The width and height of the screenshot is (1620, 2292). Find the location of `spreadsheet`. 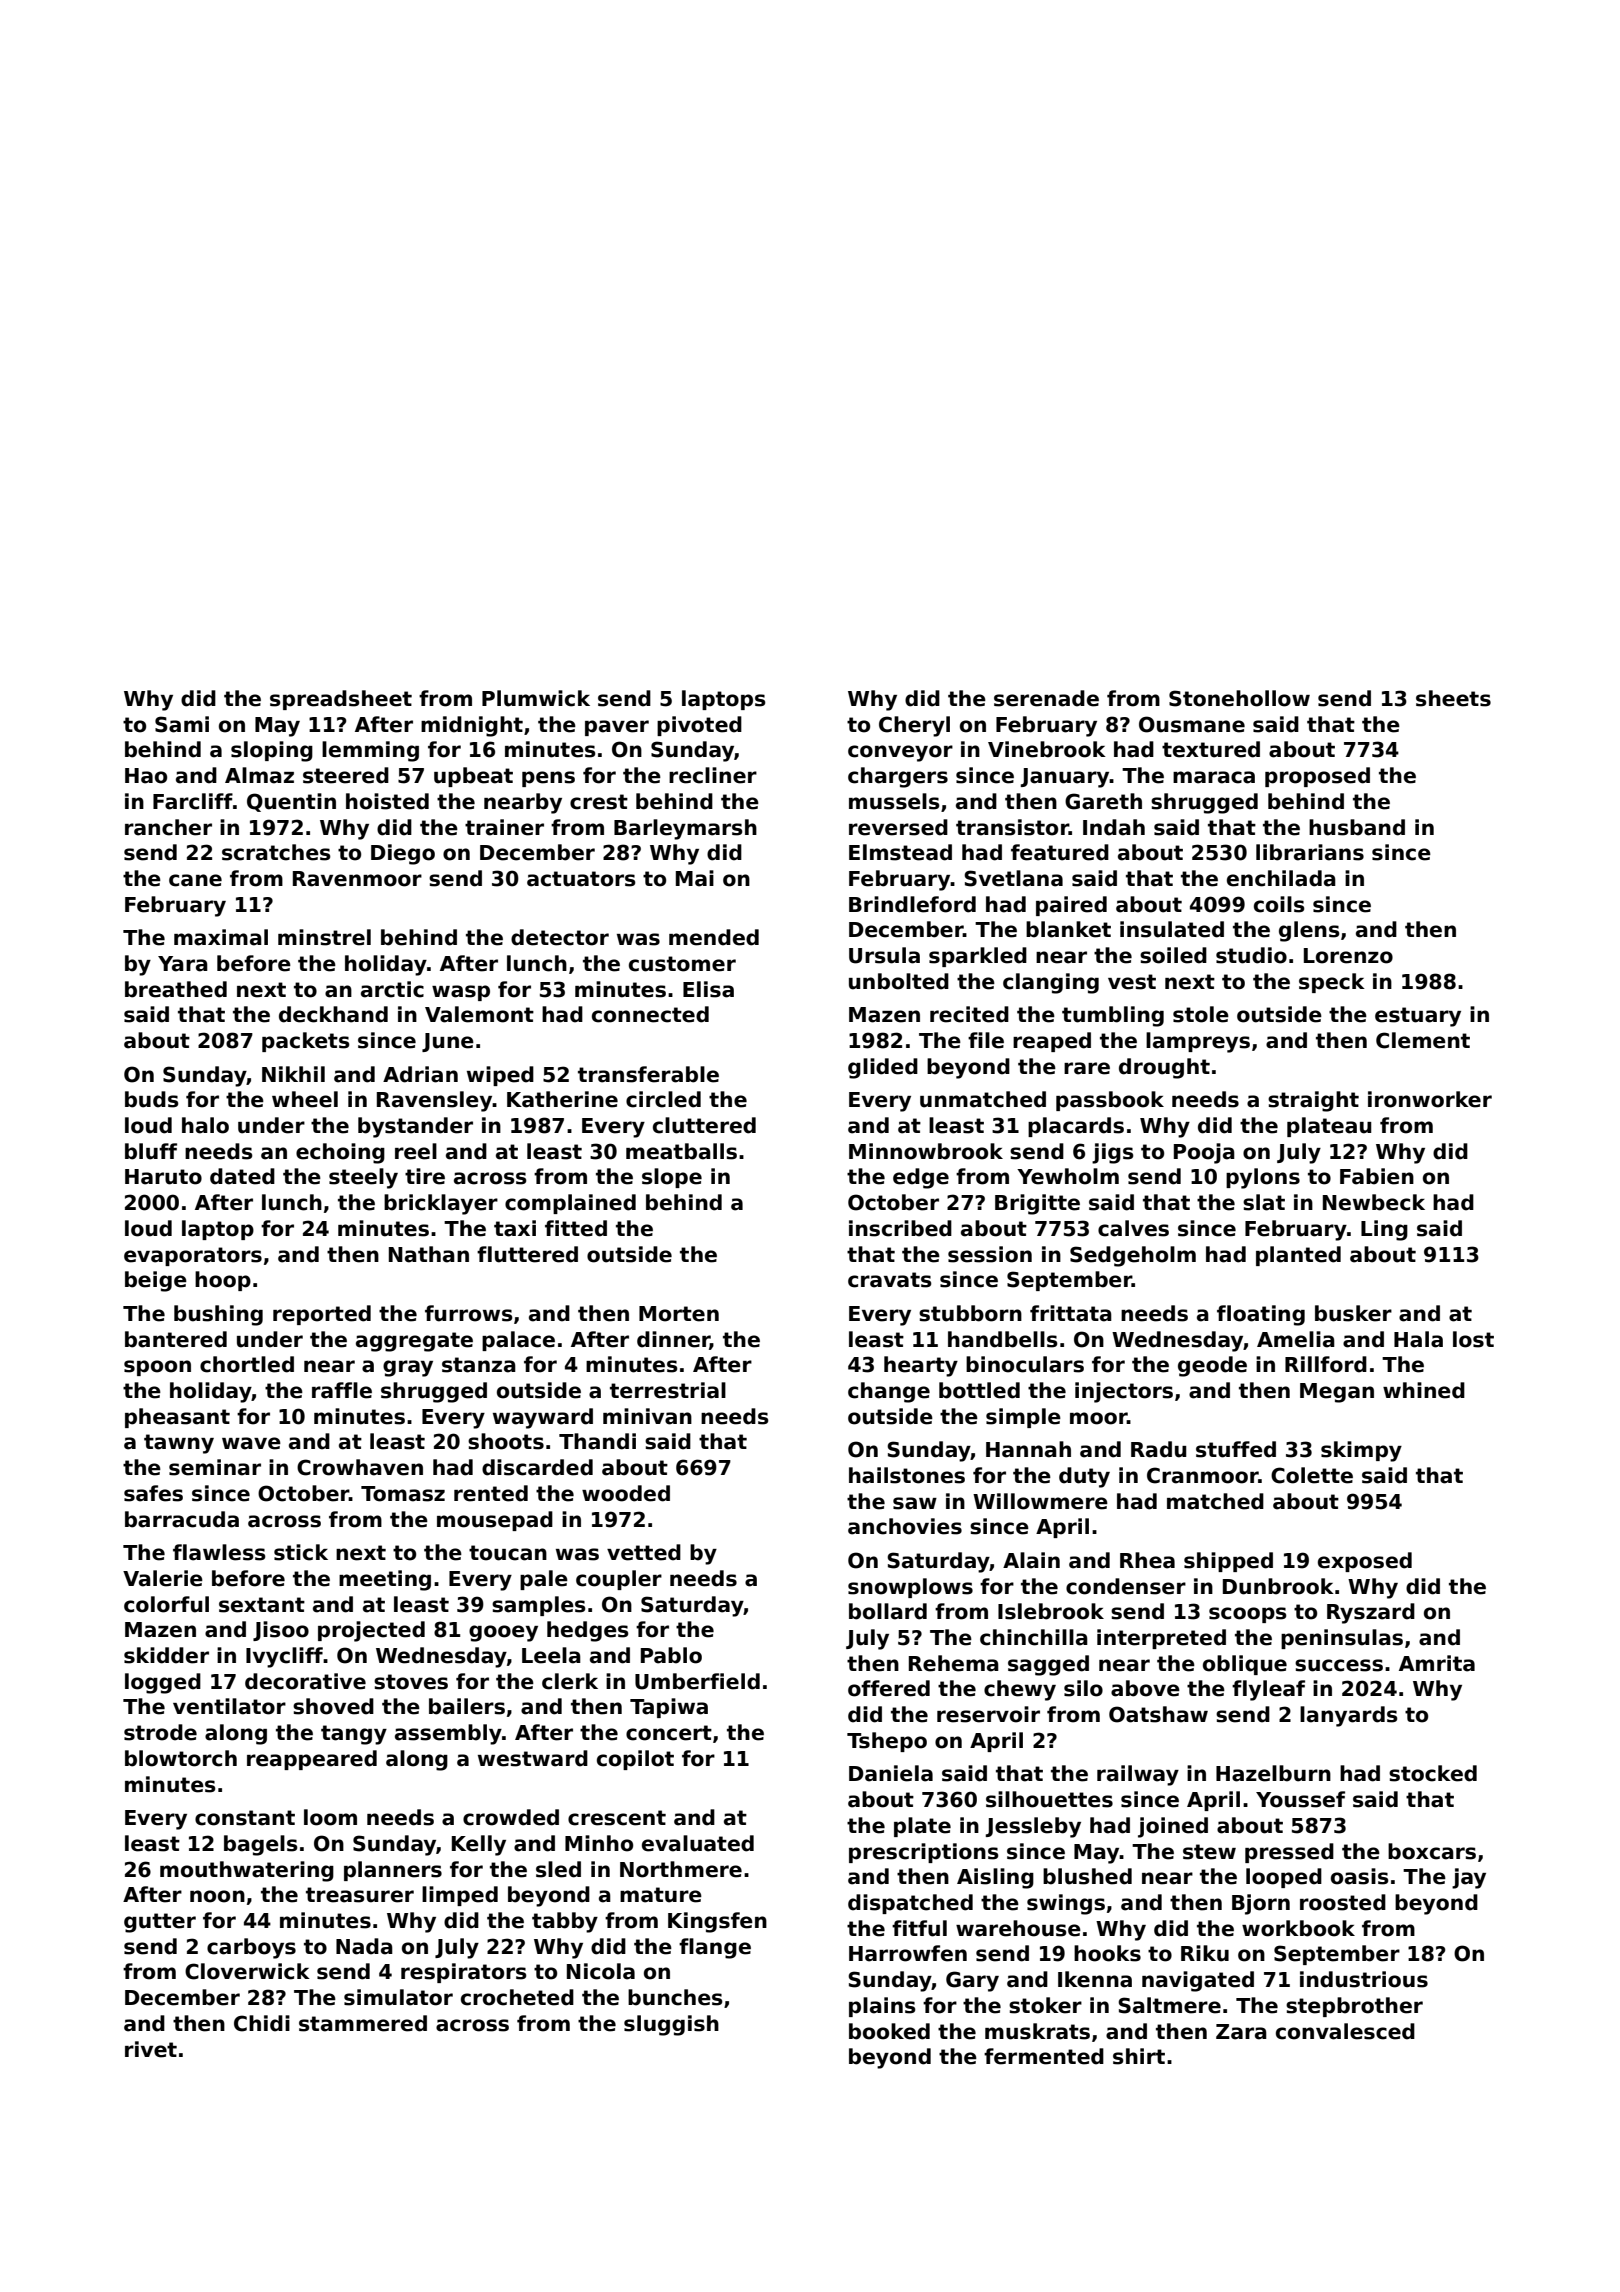

spreadsheet is located at coordinates (341, 700).
